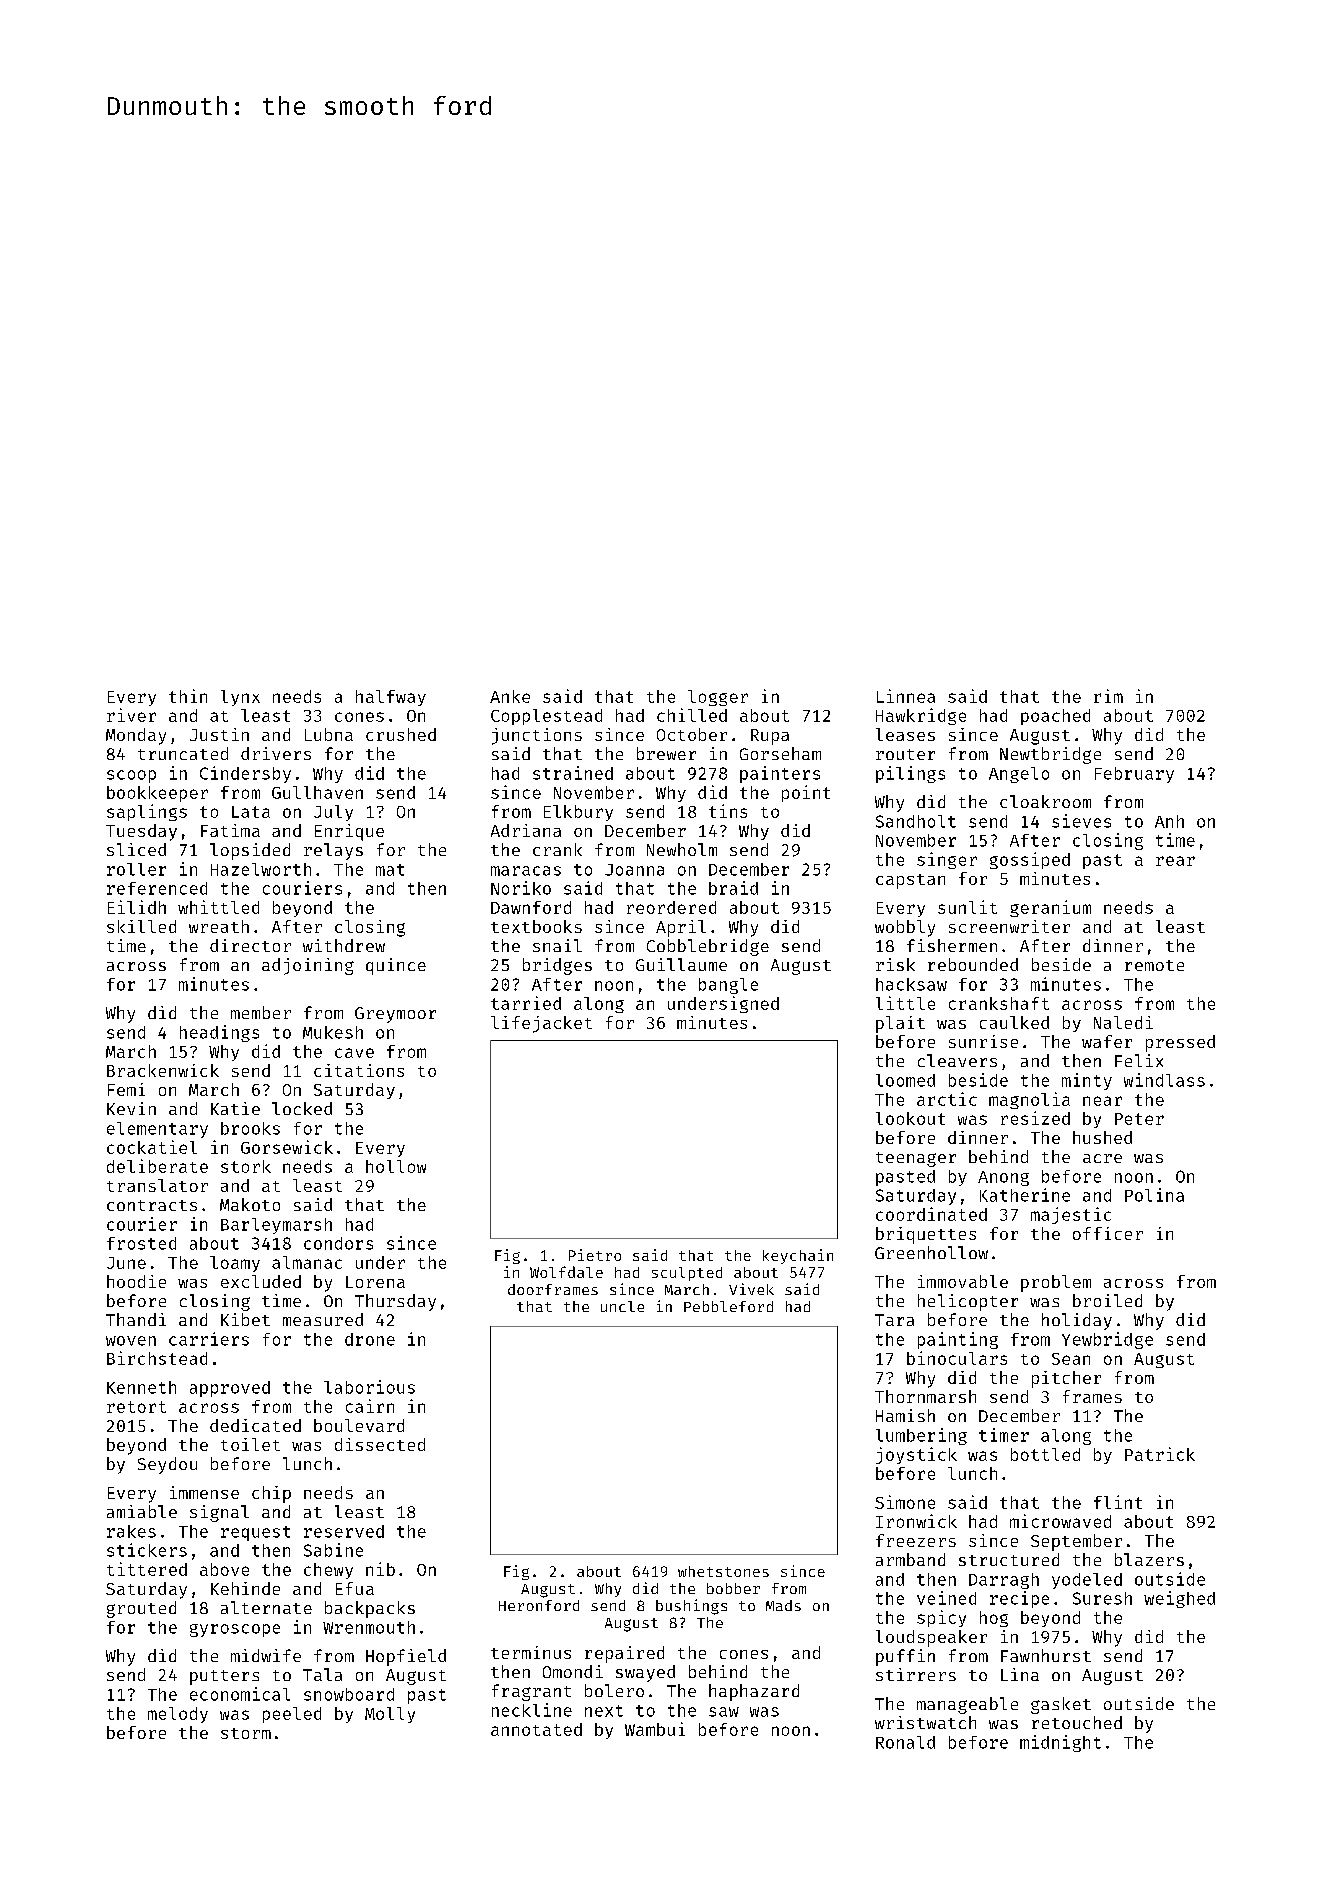 The image size is (1328, 1878). I want to click on bushings, so click(691, 1607).
